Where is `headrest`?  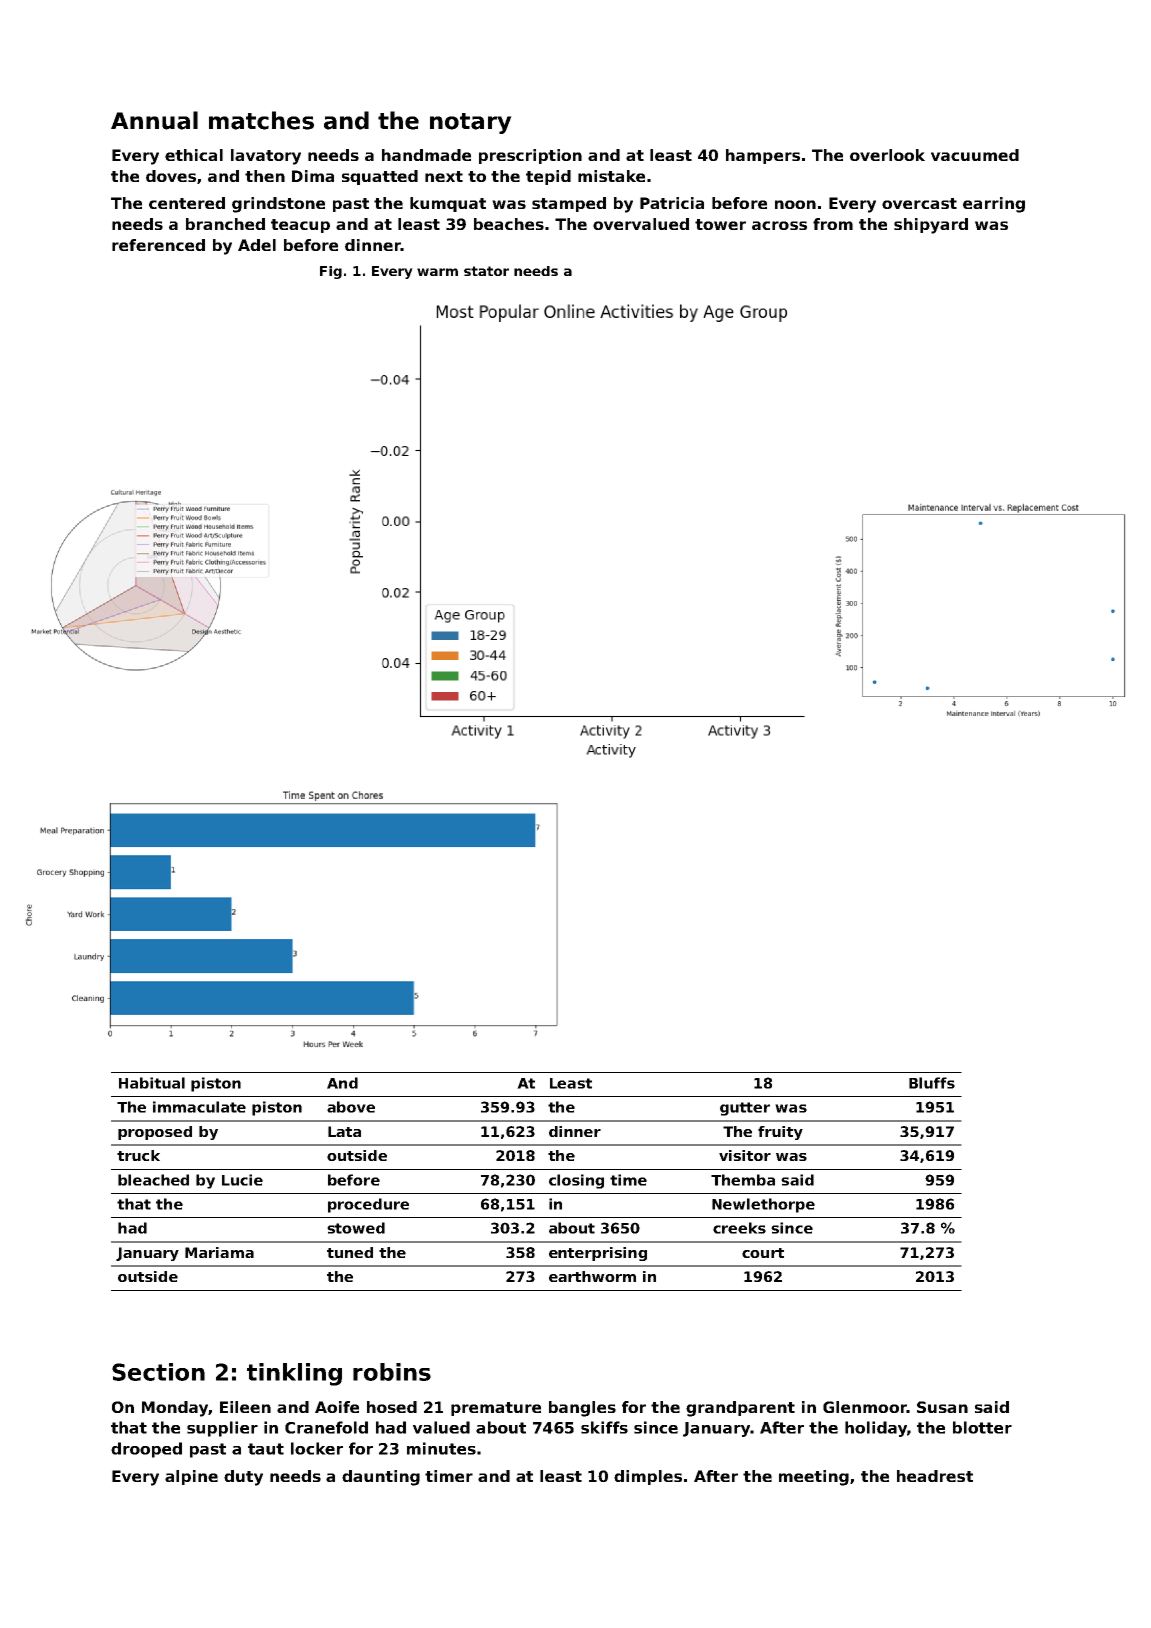 headrest is located at coordinates (935, 1476).
